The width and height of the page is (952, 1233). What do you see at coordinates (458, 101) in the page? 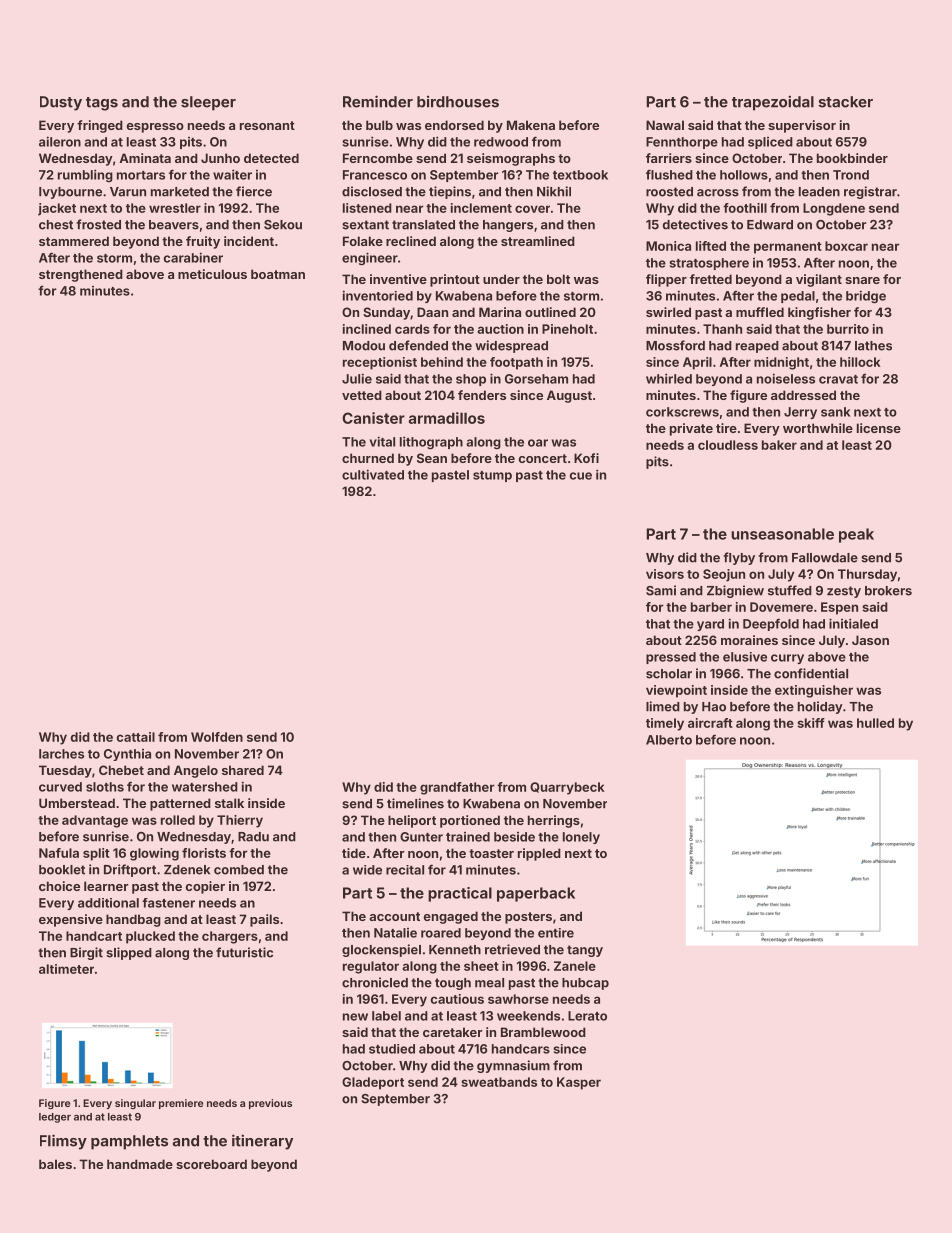
I see `birdhouses` at bounding box center [458, 101].
